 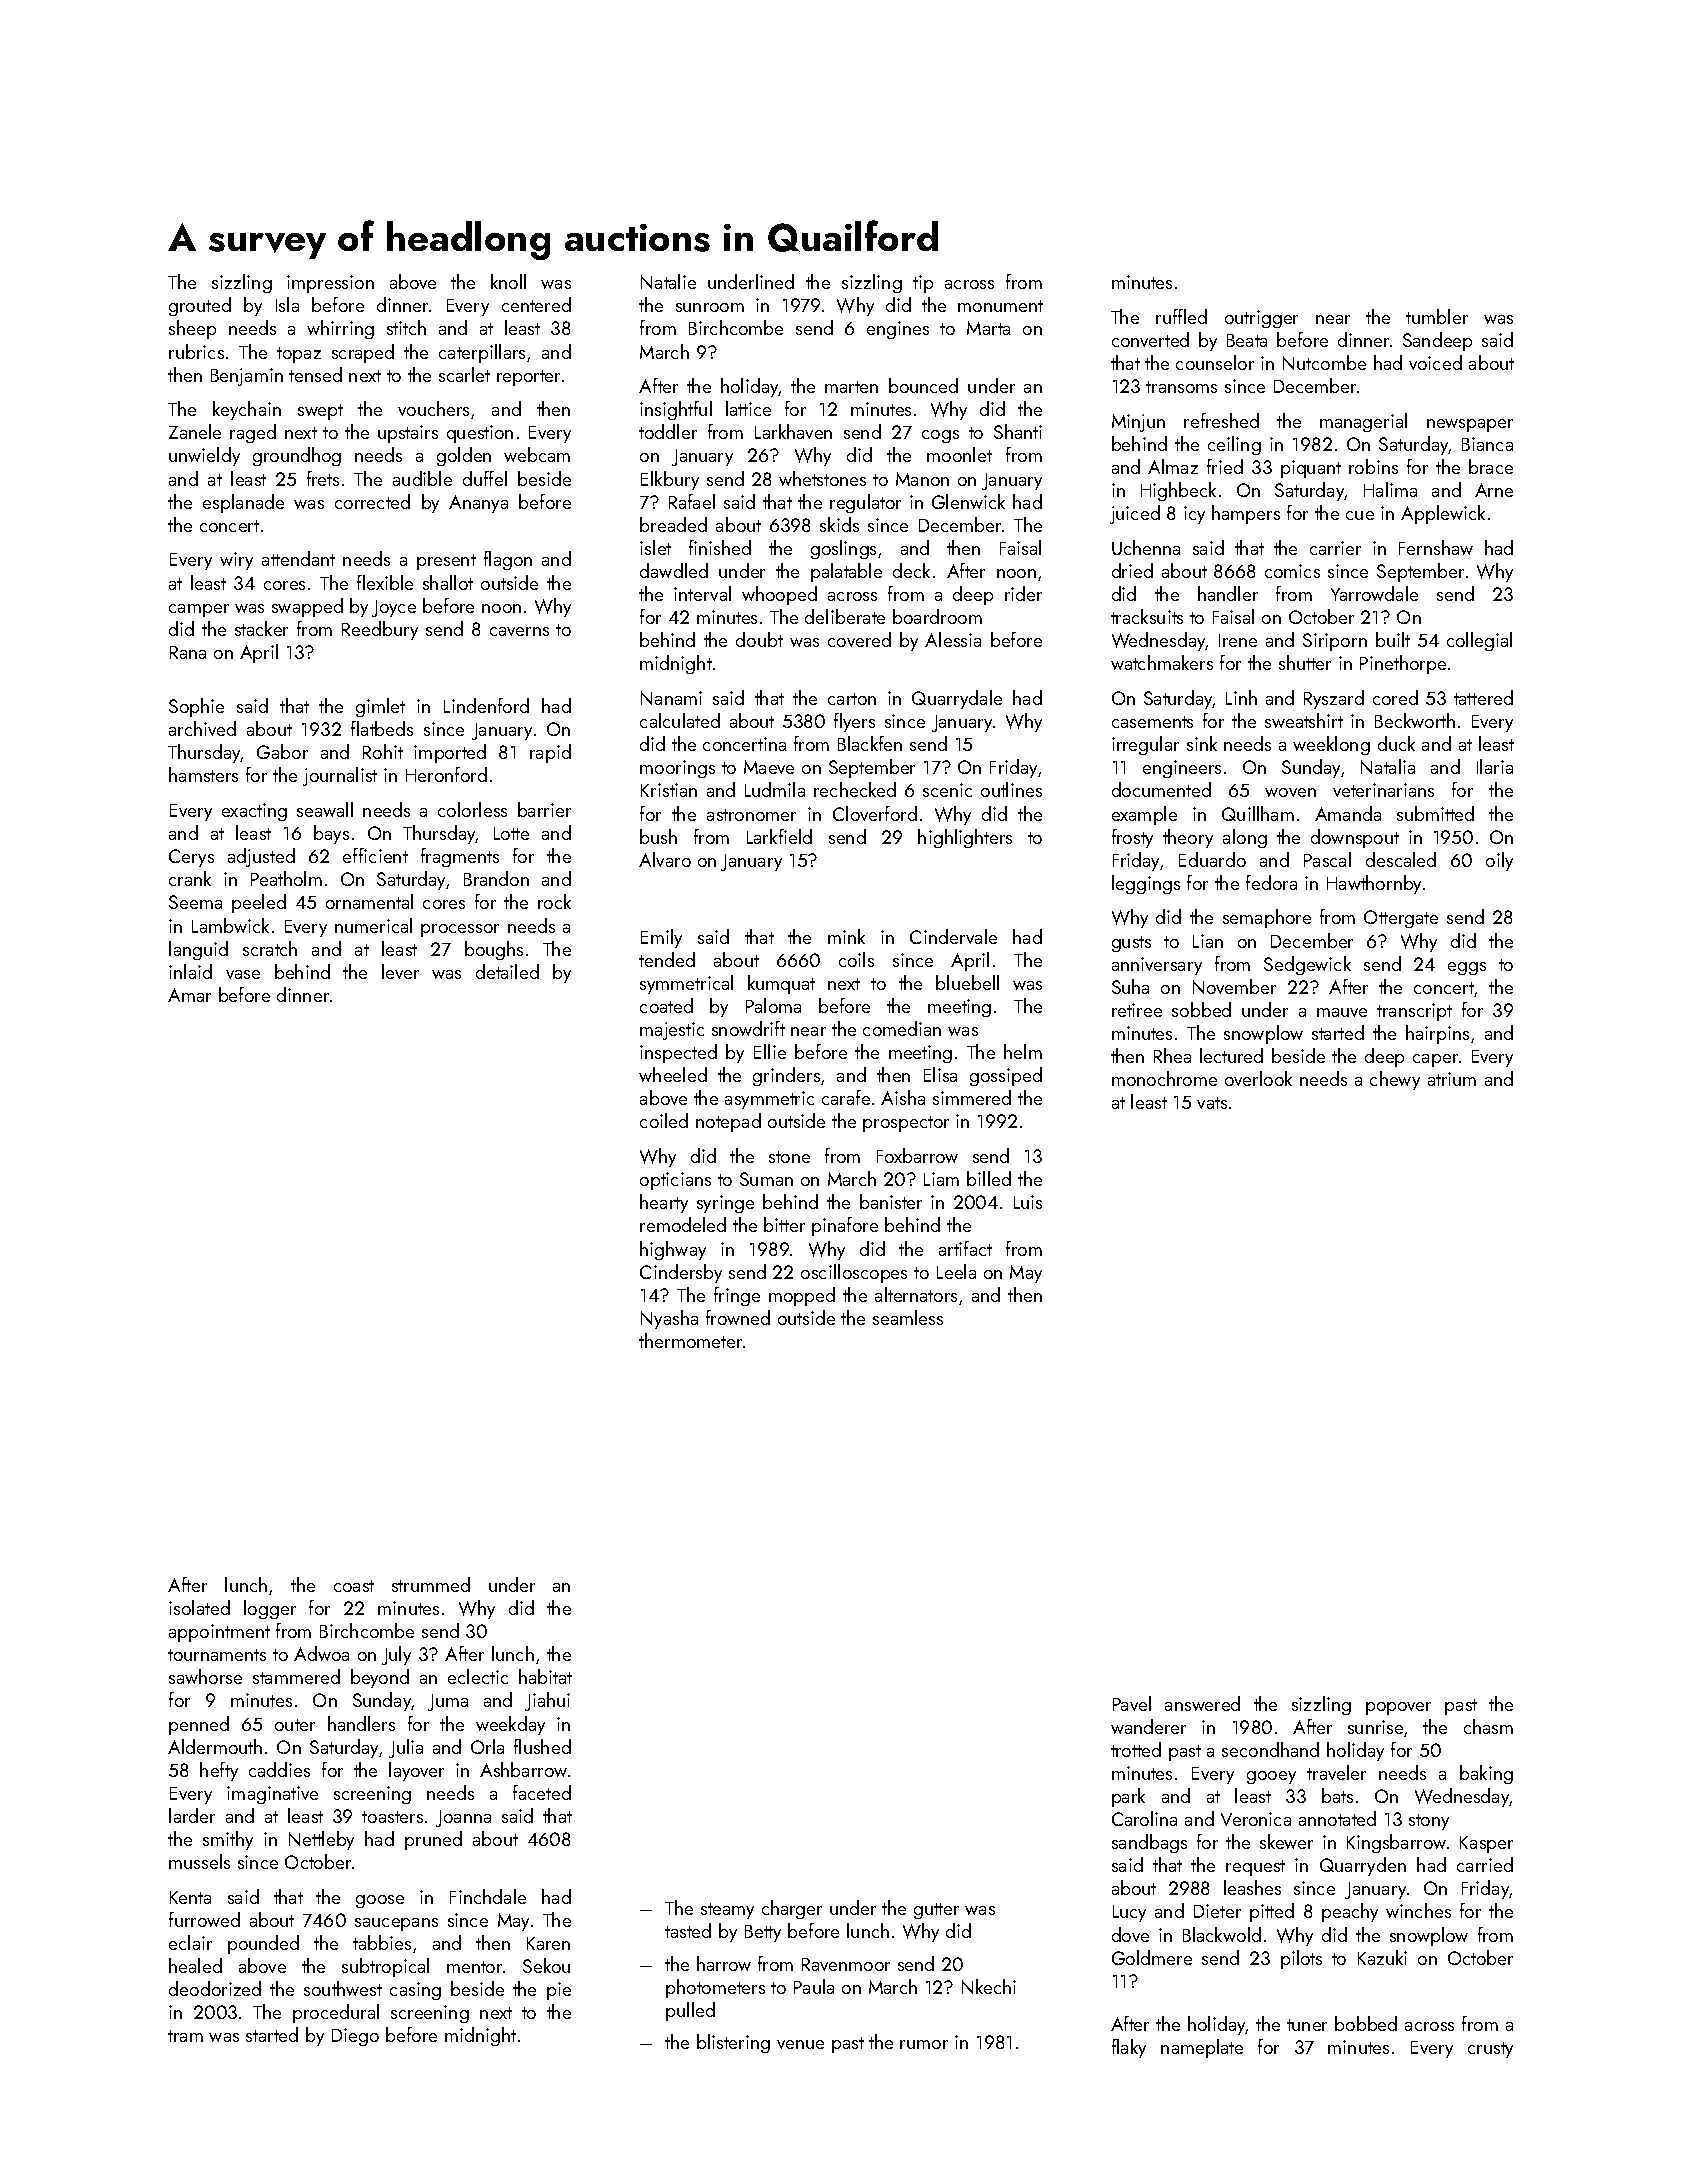 I want to click on Fernshaw, so click(x=1436, y=547).
